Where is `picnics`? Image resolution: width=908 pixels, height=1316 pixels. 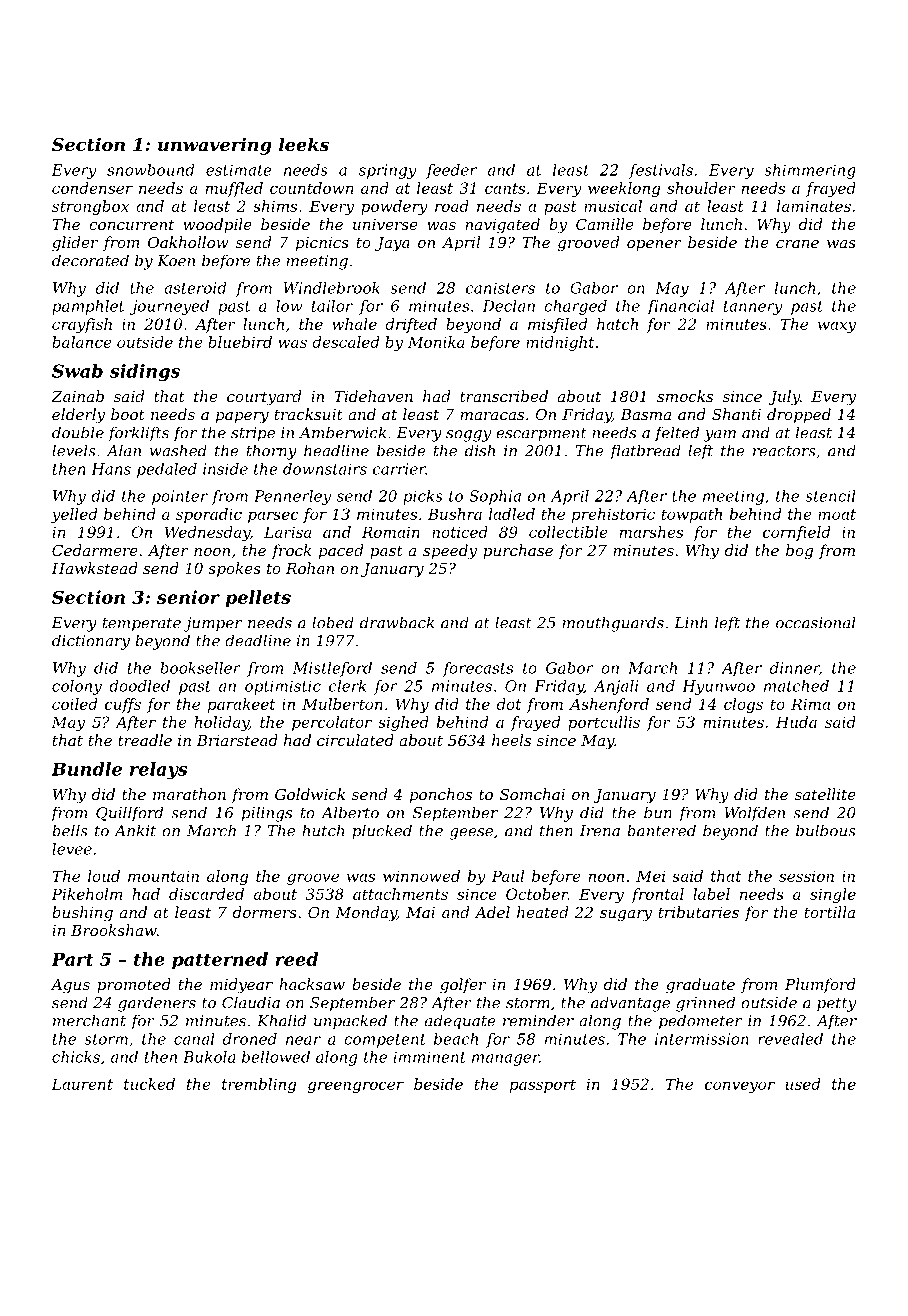
picnics is located at coordinates (322, 244).
